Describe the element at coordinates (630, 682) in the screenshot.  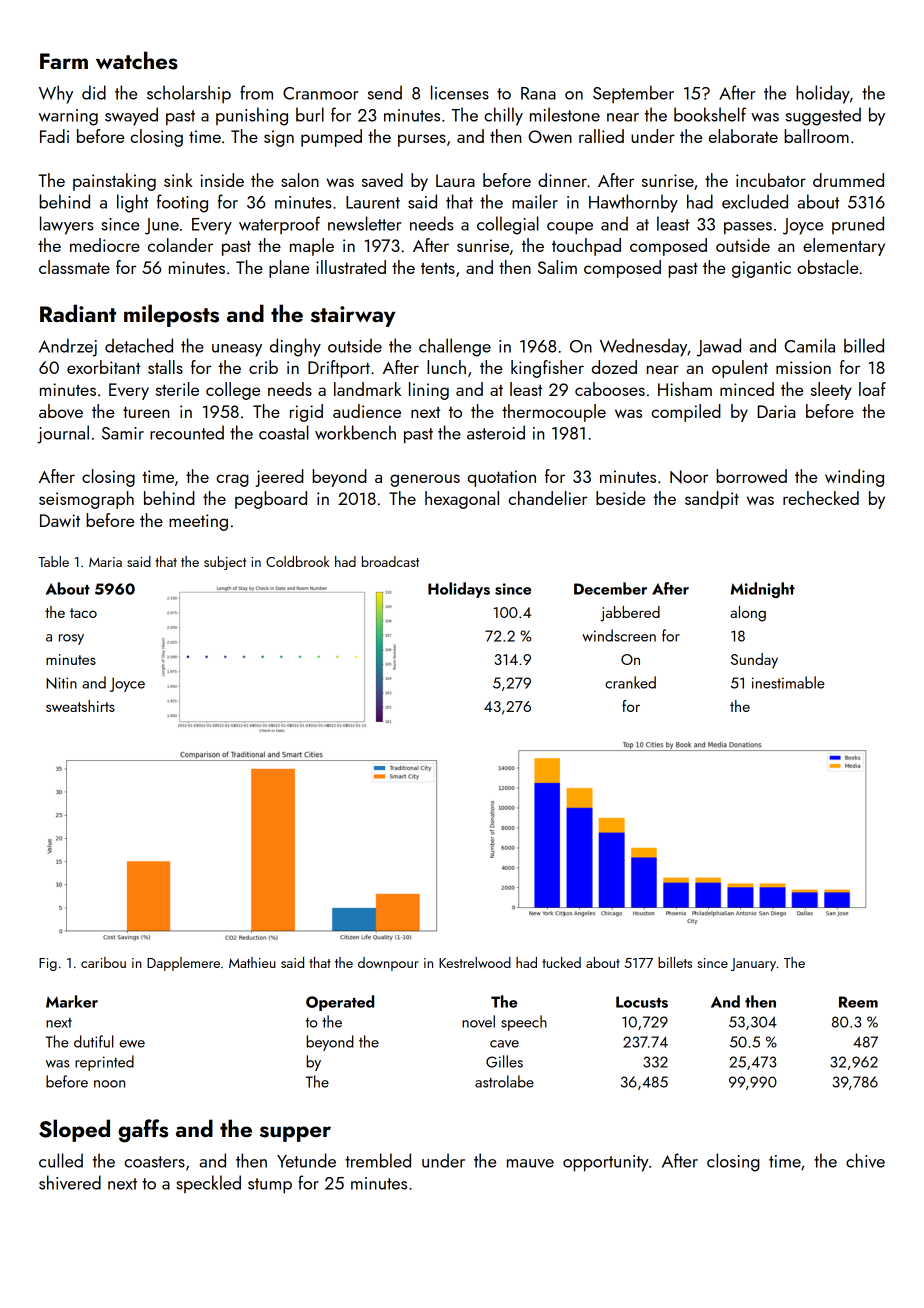
I see `cranked` at that location.
